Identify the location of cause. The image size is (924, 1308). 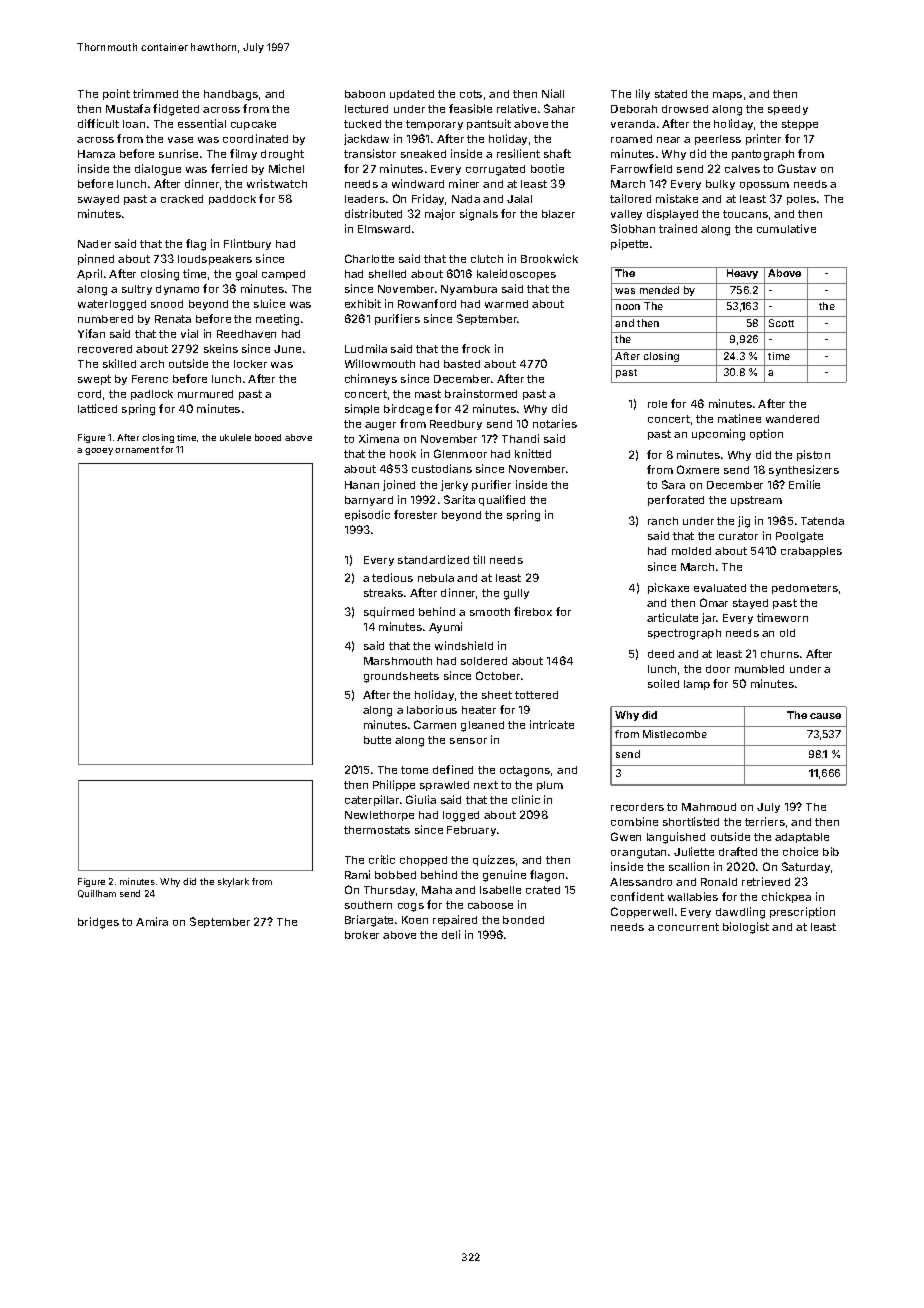
(825, 716).
